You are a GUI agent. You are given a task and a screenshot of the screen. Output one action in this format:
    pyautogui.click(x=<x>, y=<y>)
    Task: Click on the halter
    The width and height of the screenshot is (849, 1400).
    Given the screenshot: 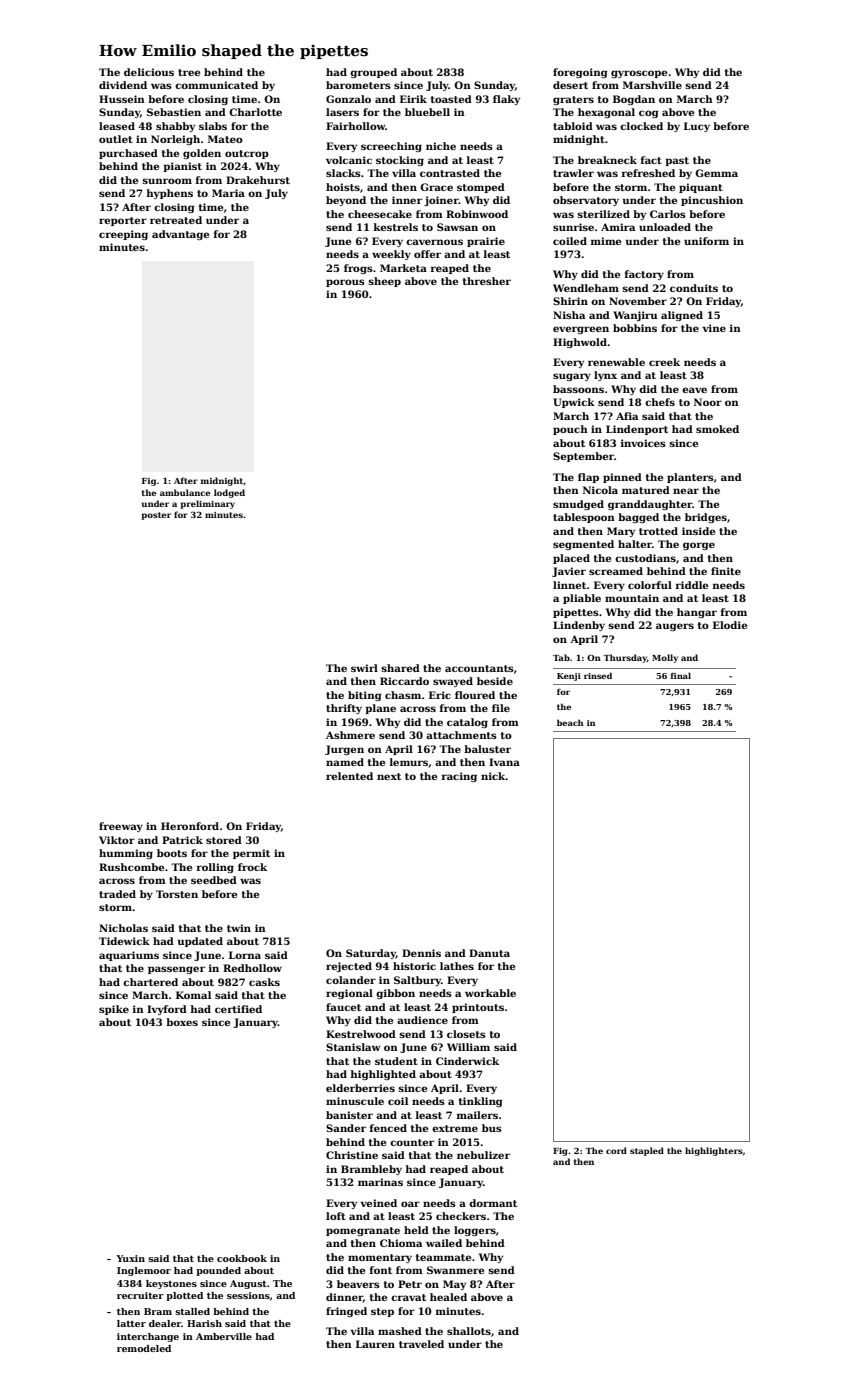 What is the action you would take?
    pyautogui.click(x=635, y=544)
